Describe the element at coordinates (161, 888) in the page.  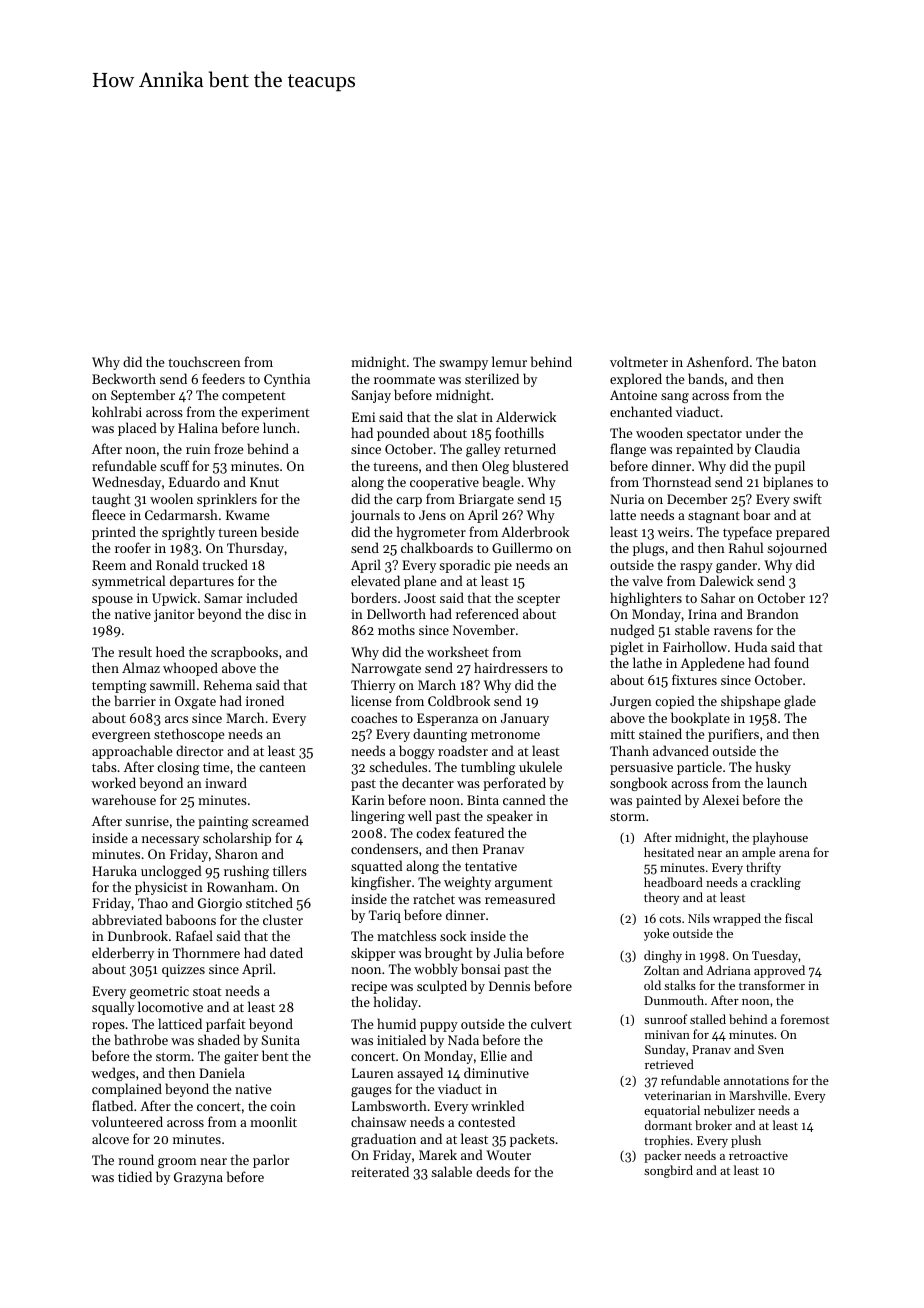
I see `physicist` at that location.
